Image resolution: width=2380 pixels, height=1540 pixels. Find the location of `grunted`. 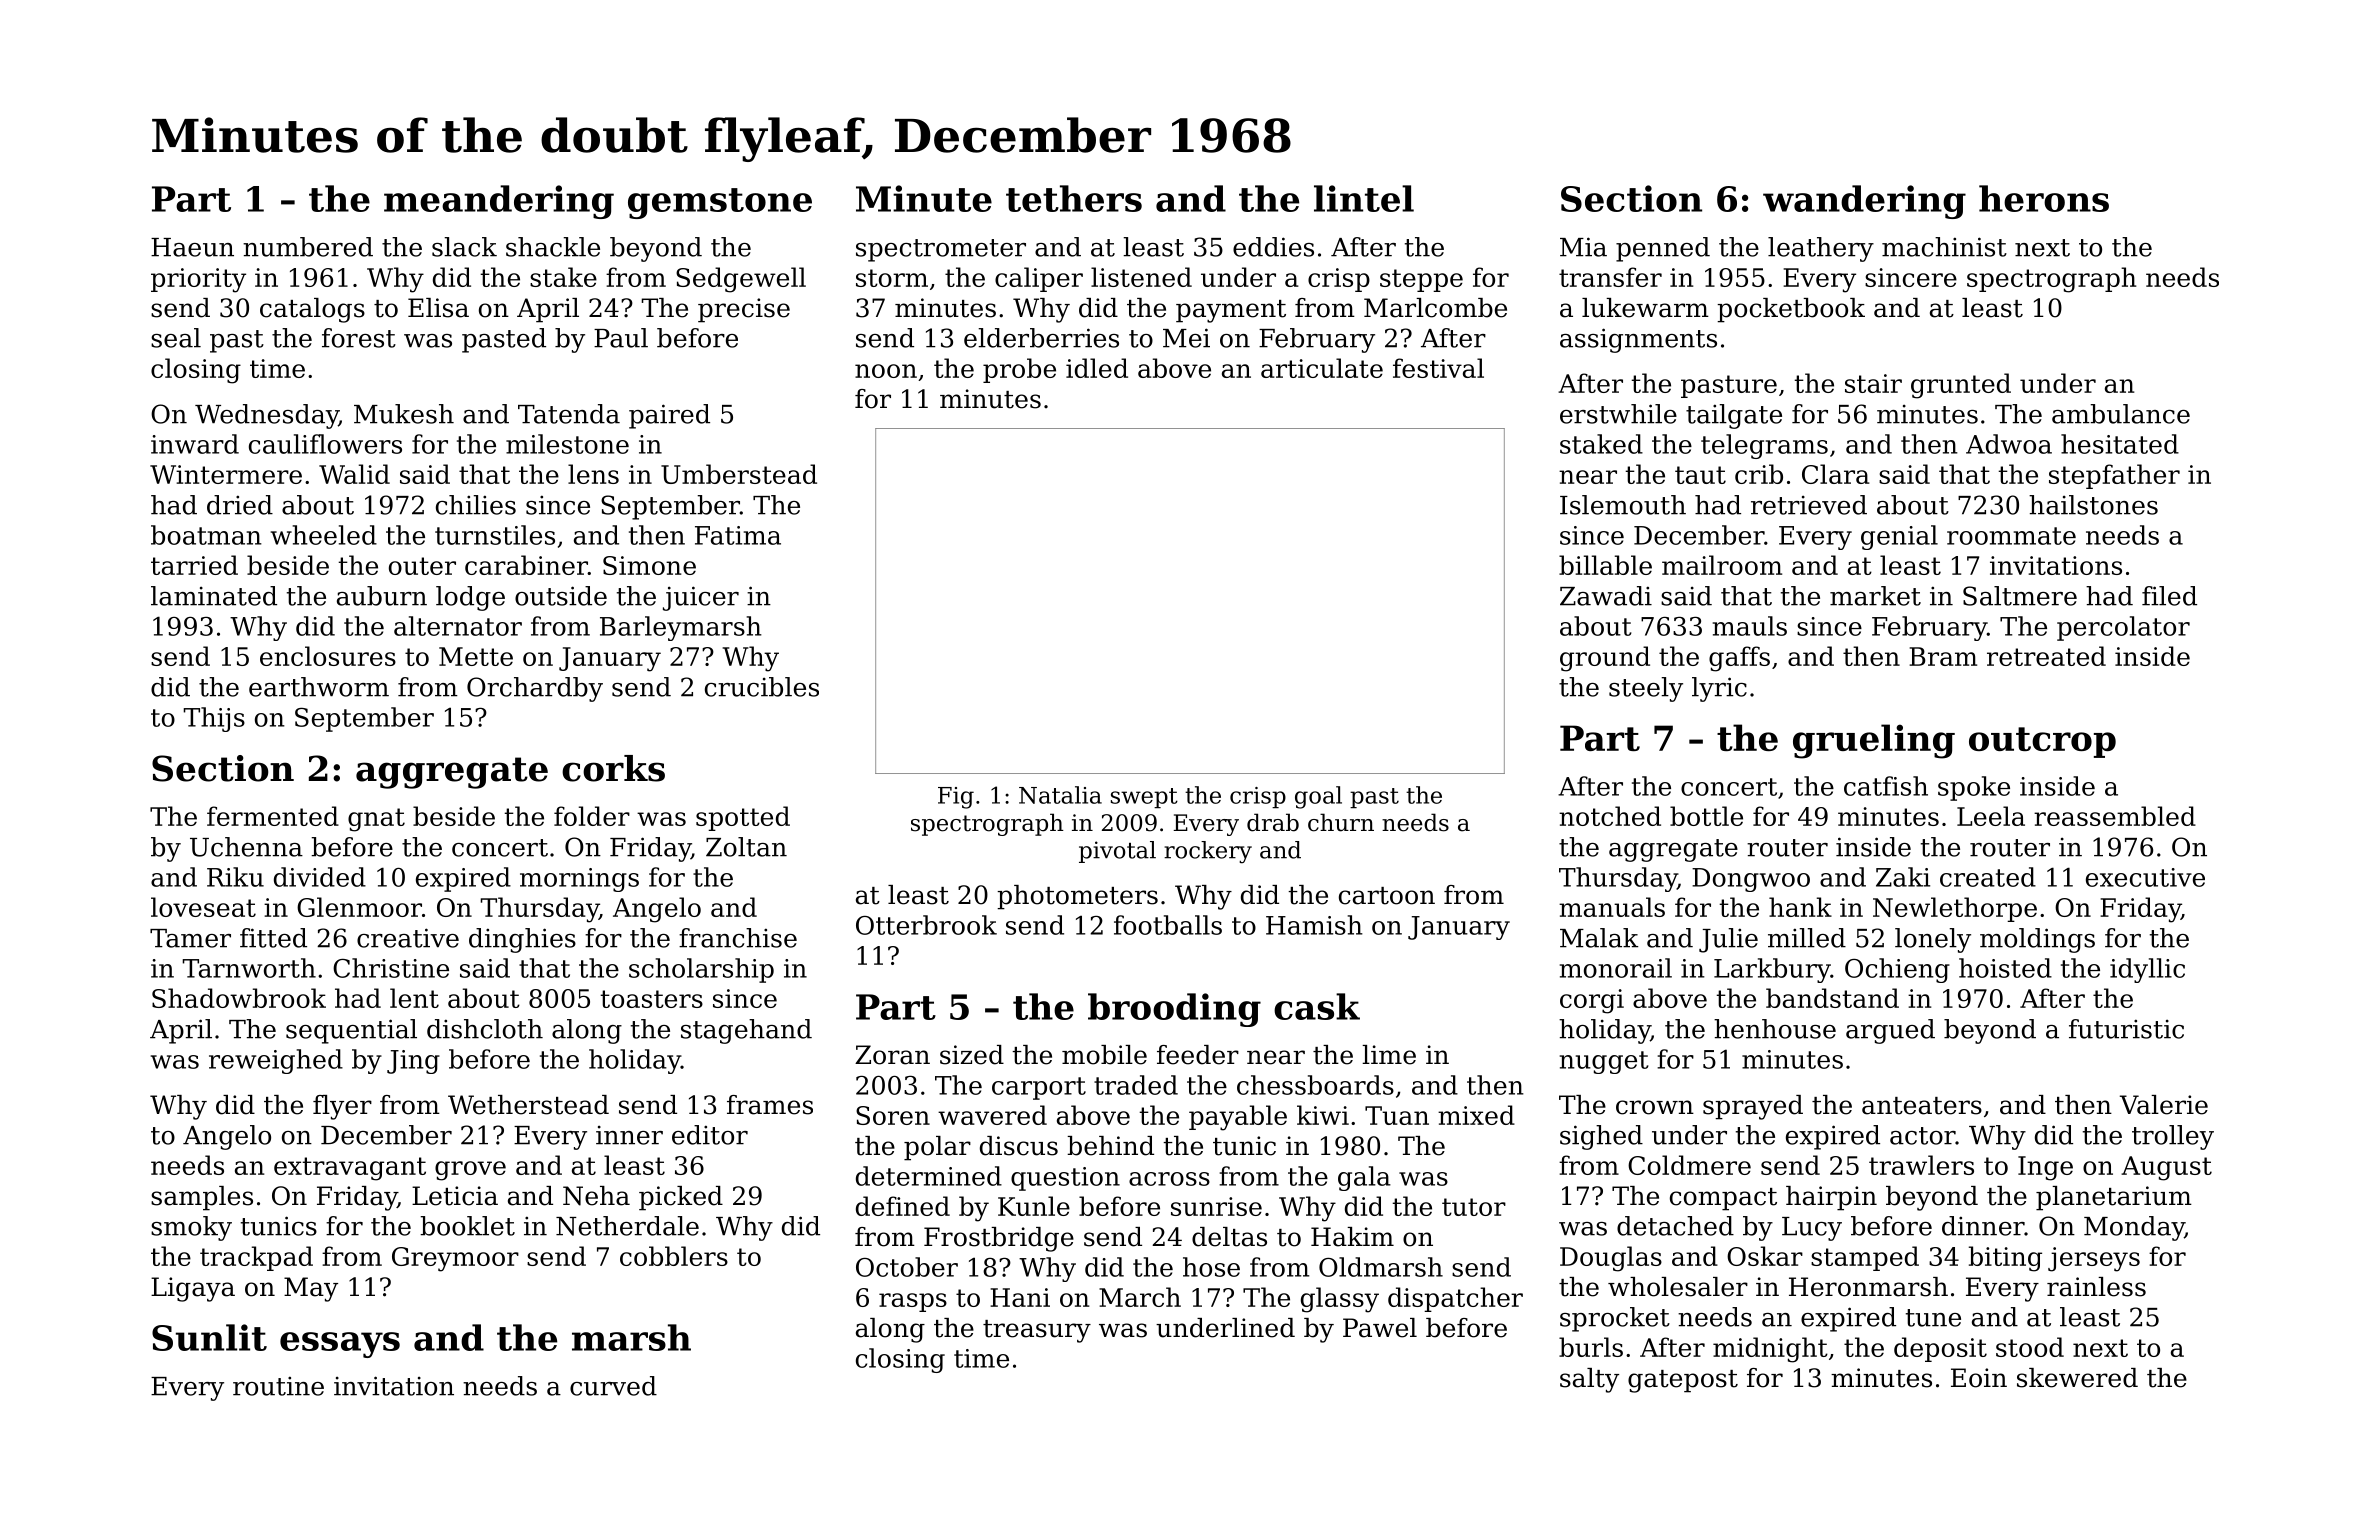

grunted is located at coordinates (1961, 386).
